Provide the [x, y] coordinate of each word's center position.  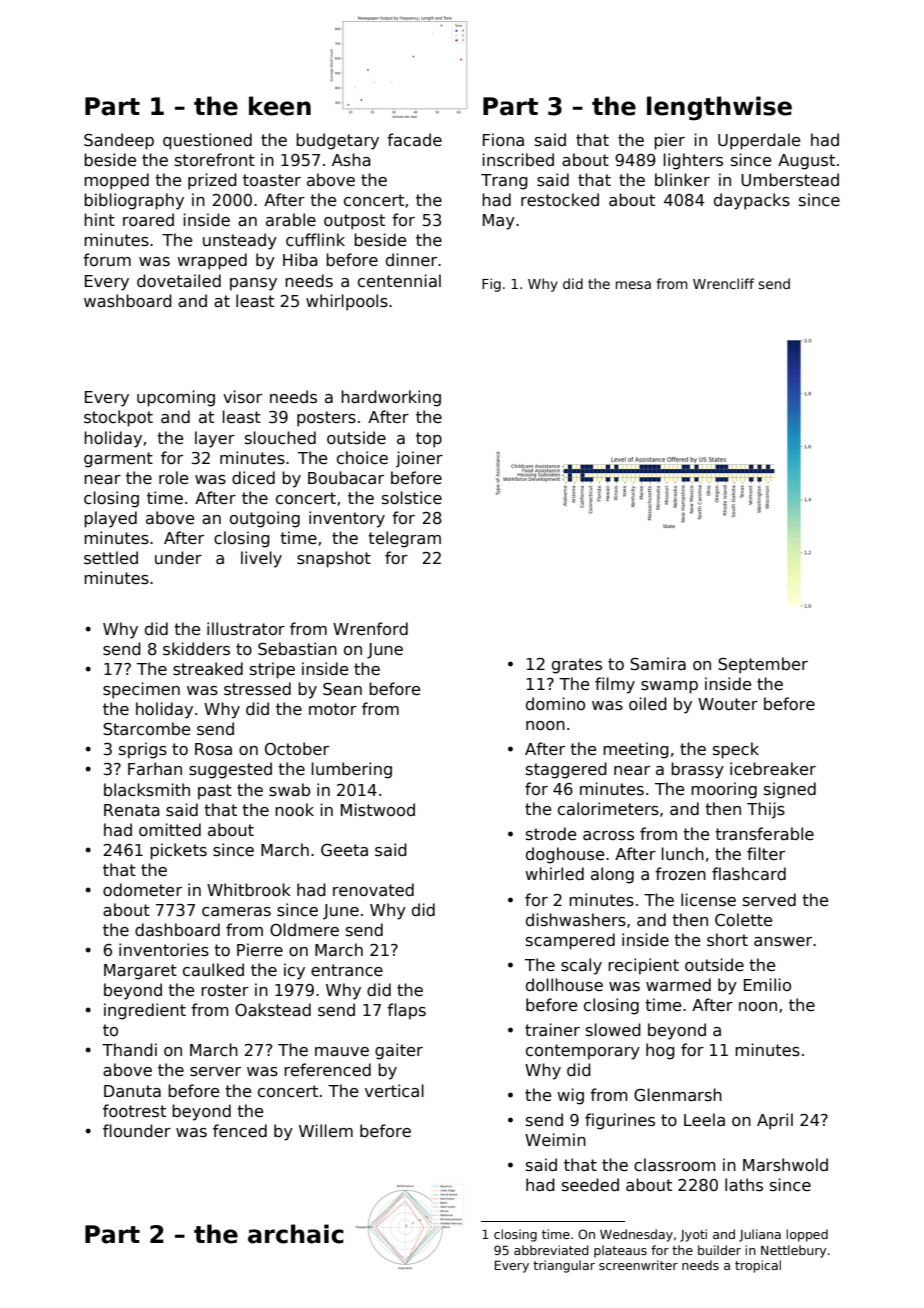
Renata [132, 810]
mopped [116, 181]
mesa [633, 285]
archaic [296, 1234]
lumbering [352, 770]
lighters [693, 161]
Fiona [503, 139]
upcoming [176, 398]
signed [790, 790]
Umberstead [790, 180]
